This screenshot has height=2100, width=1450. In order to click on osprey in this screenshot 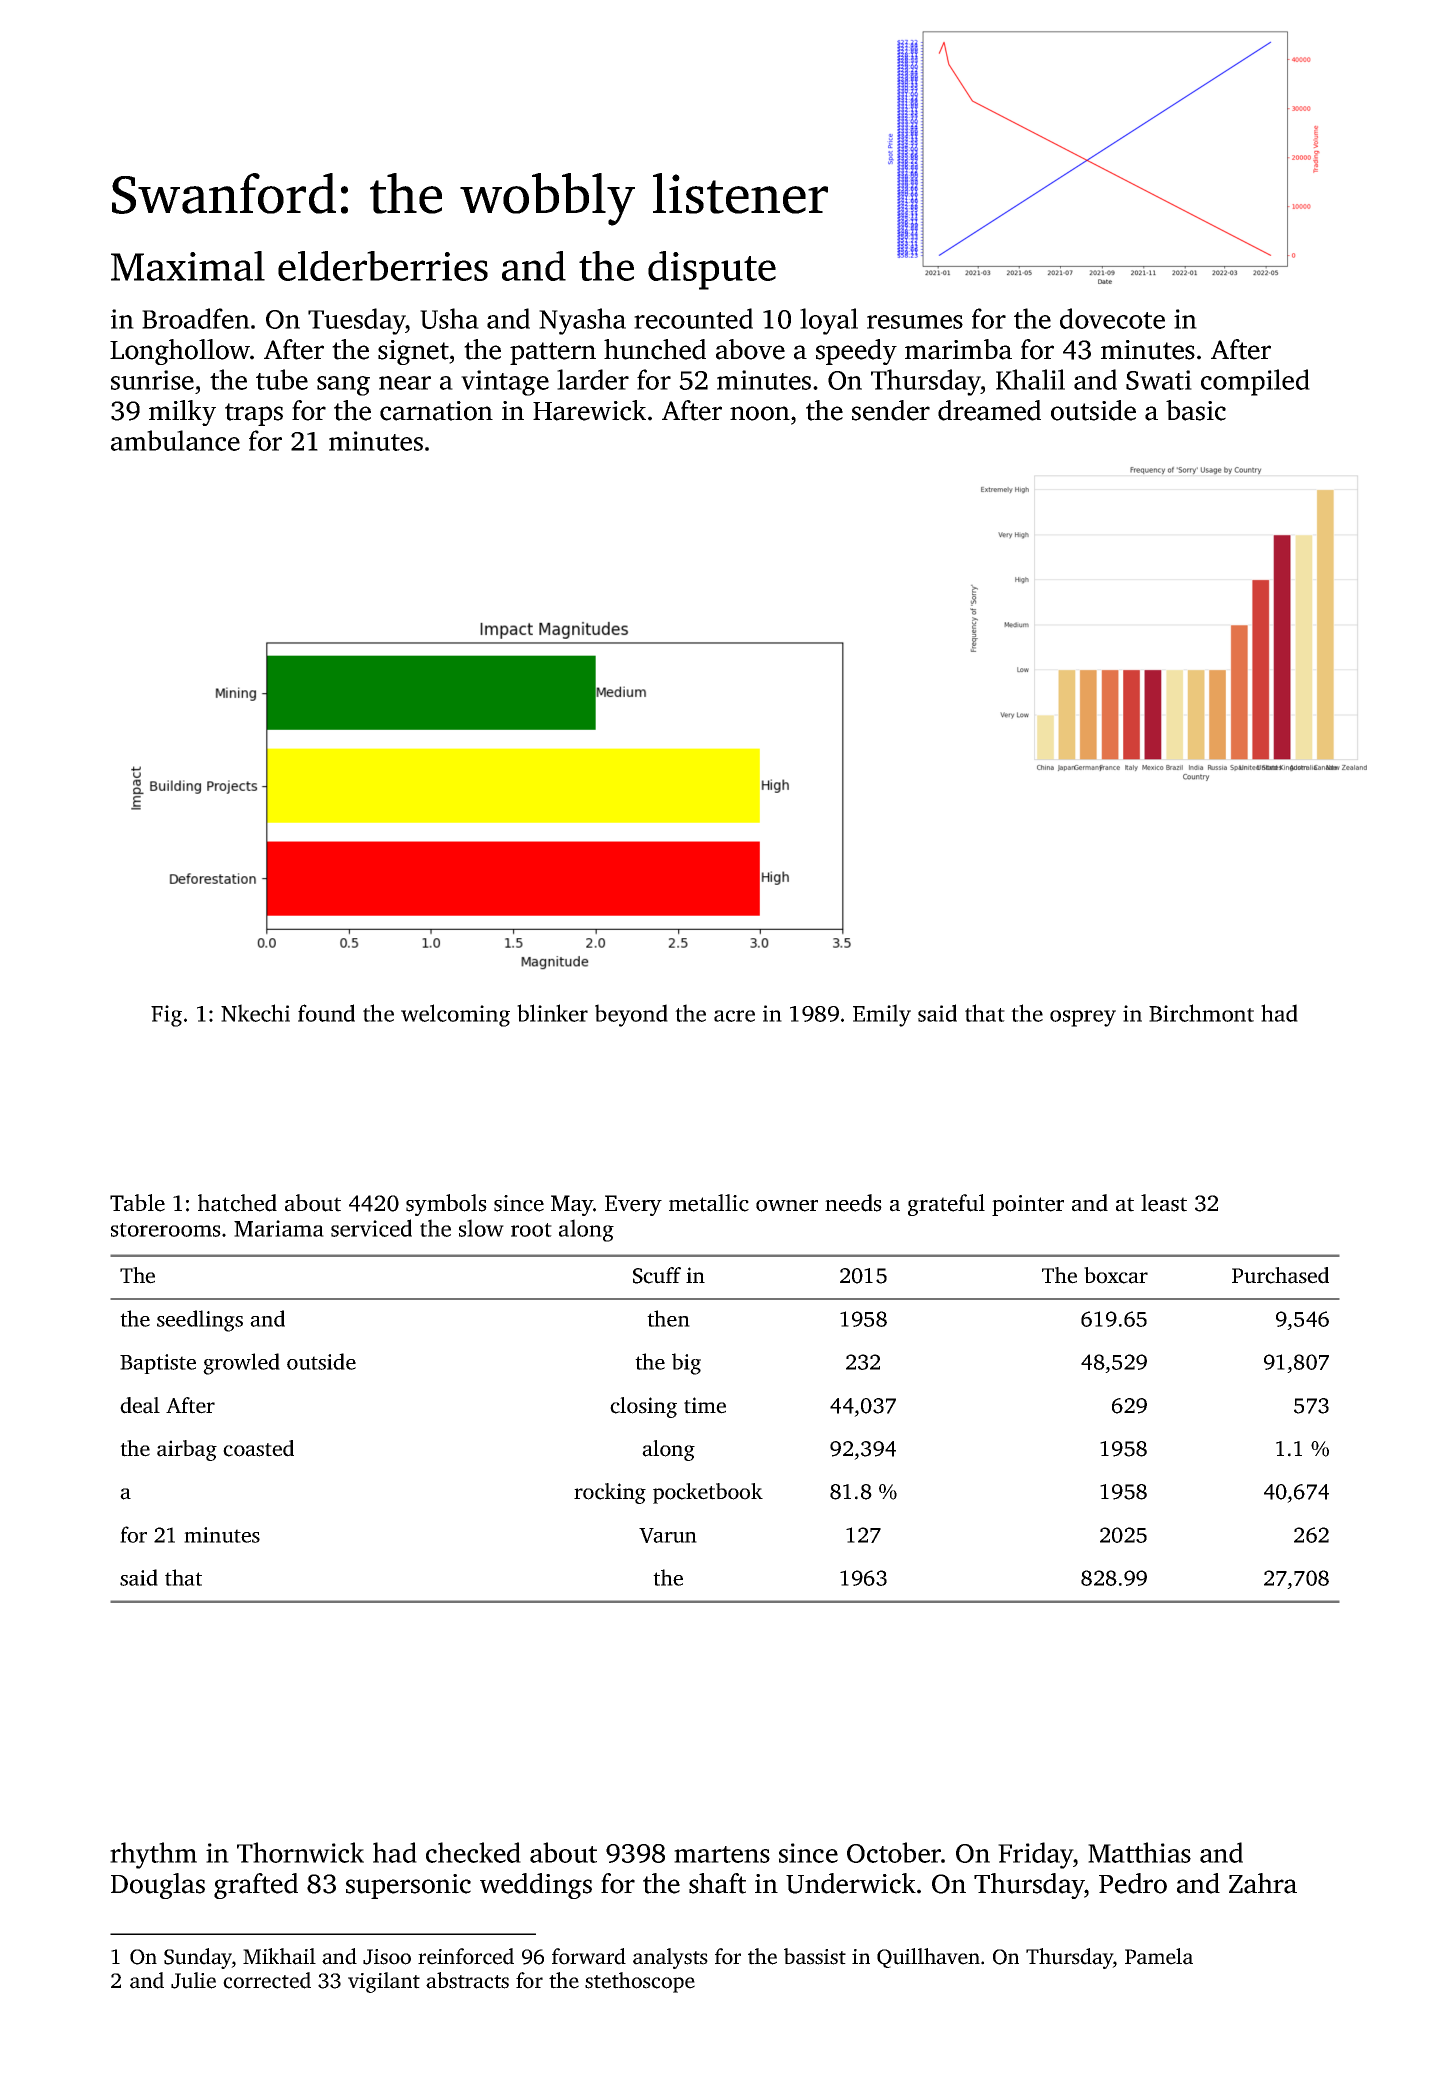, I will do `click(1083, 1018)`.
